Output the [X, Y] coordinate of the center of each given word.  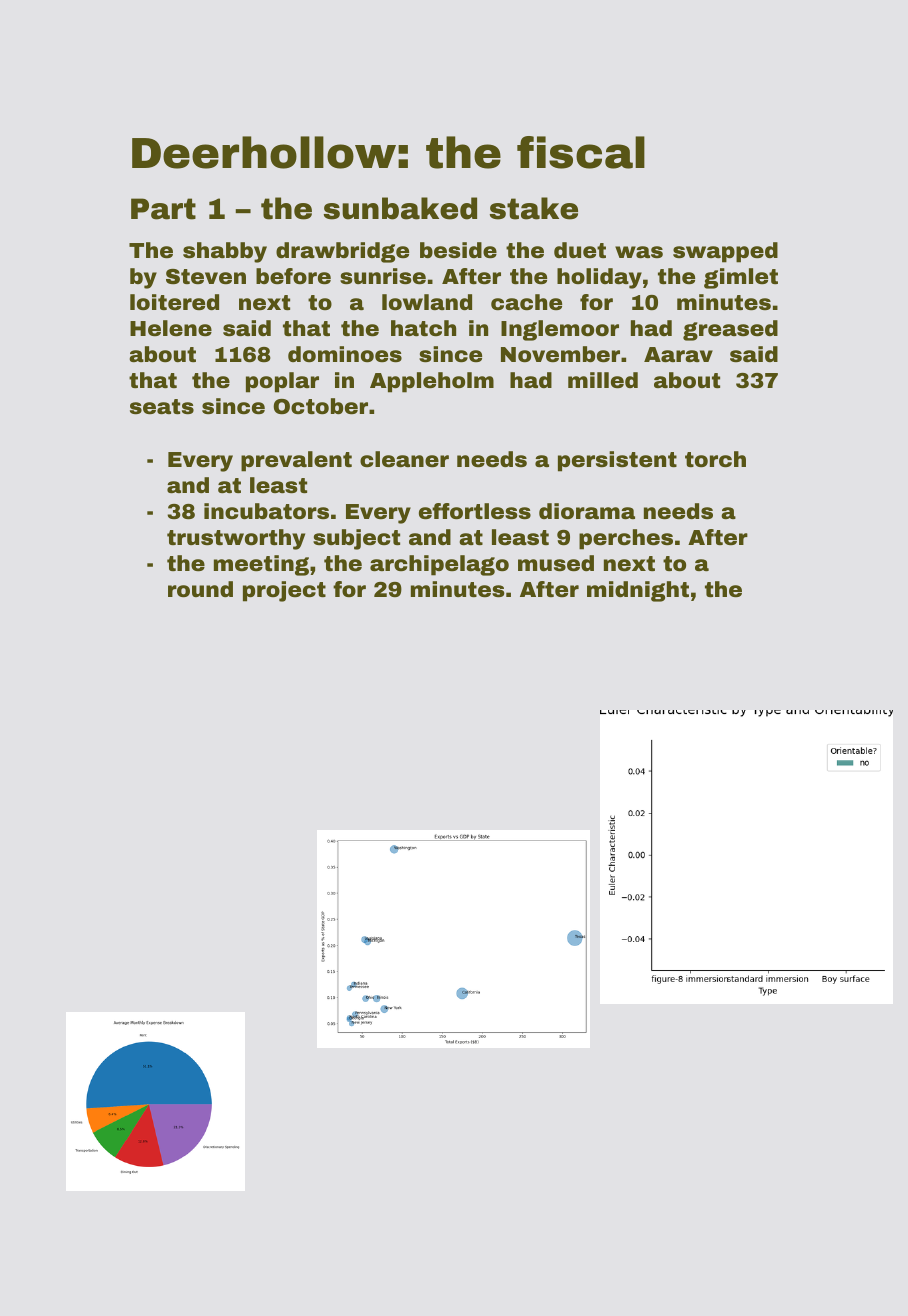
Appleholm [432, 382]
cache [526, 302]
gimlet [741, 278]
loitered [174, 302]
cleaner [404, 459]
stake [534, 208]
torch [715, 459]
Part [163, 209]
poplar [282, 382]
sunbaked [400, 208]
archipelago [439, 565]
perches [626, 539]
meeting [261, 565]
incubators [266, 511]
